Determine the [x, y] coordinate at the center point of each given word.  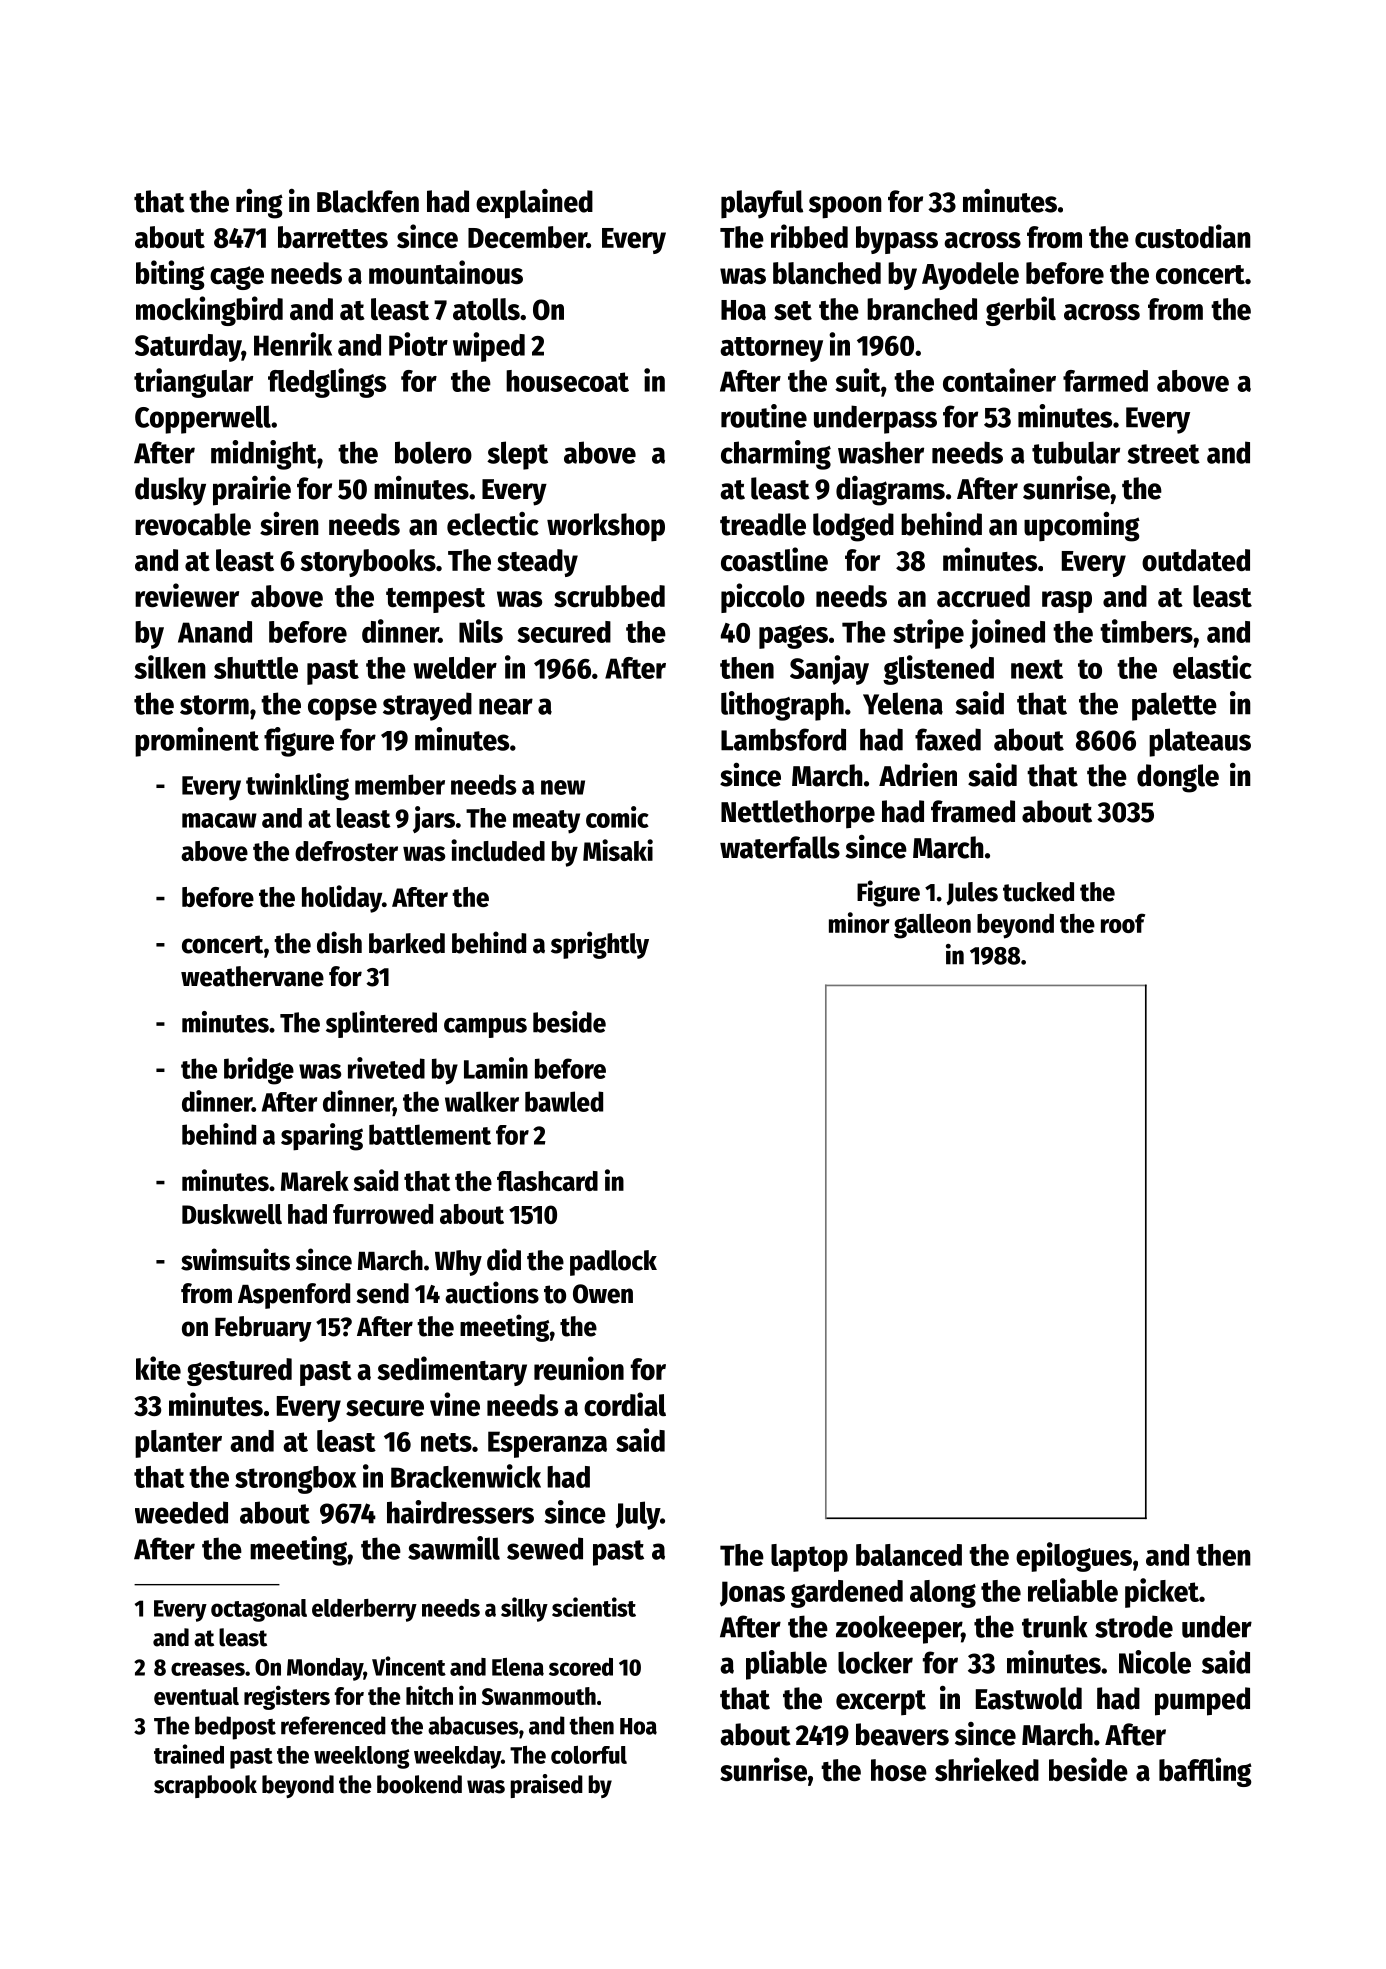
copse [342, 709]
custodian [1193, 236]
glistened [938, 670]
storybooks [368, 563]
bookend [419, 1784]
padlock [613, 1263]
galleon [932, 926]
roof [1123, 923]
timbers [1146, 631]
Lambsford [783, 739]
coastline [774, 559]
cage [237, 278]
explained [534, 204]
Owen [603, 1294]
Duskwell [232, 1214]
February [263, 1329]
